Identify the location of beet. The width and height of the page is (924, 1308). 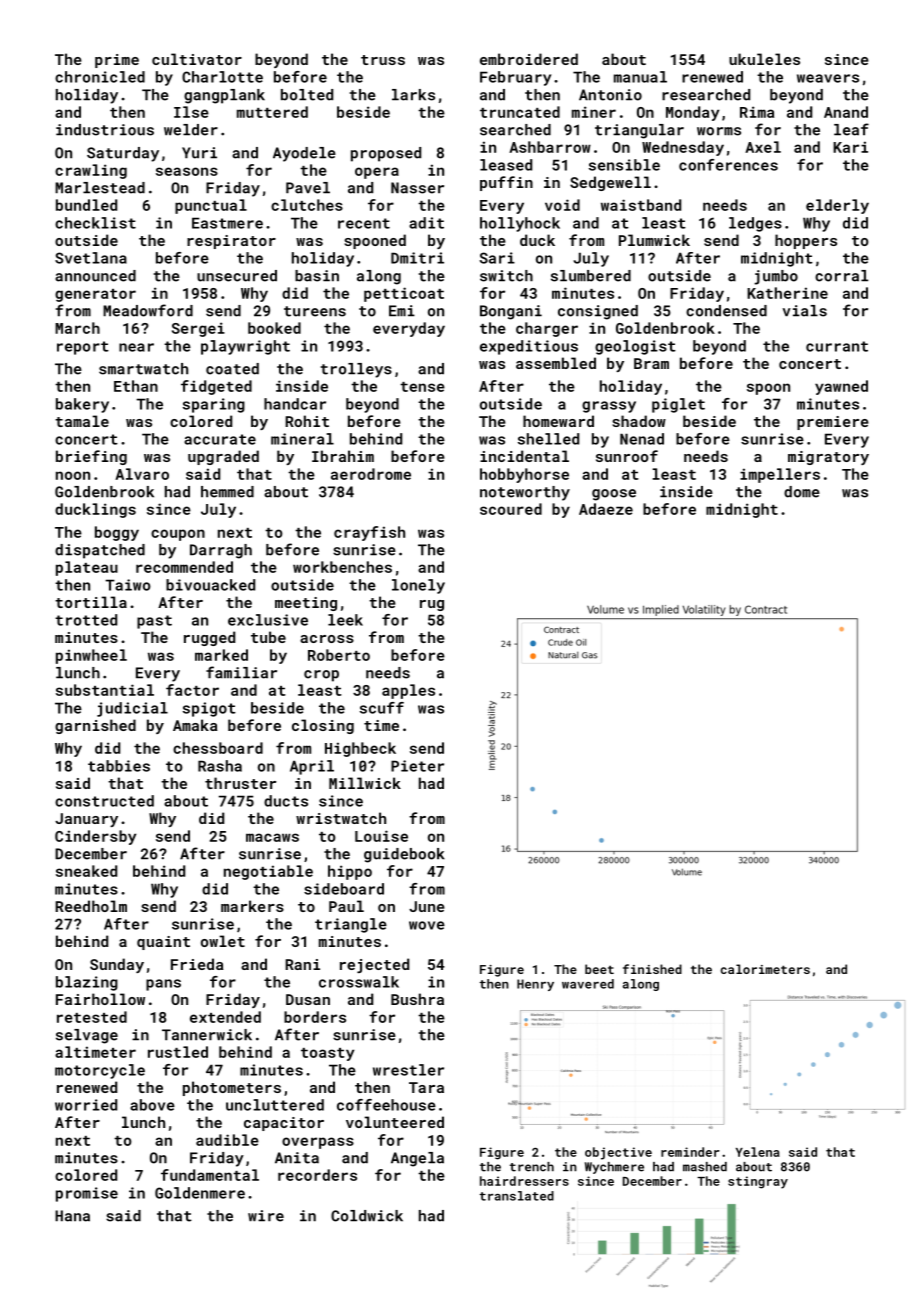
(599, 969).
